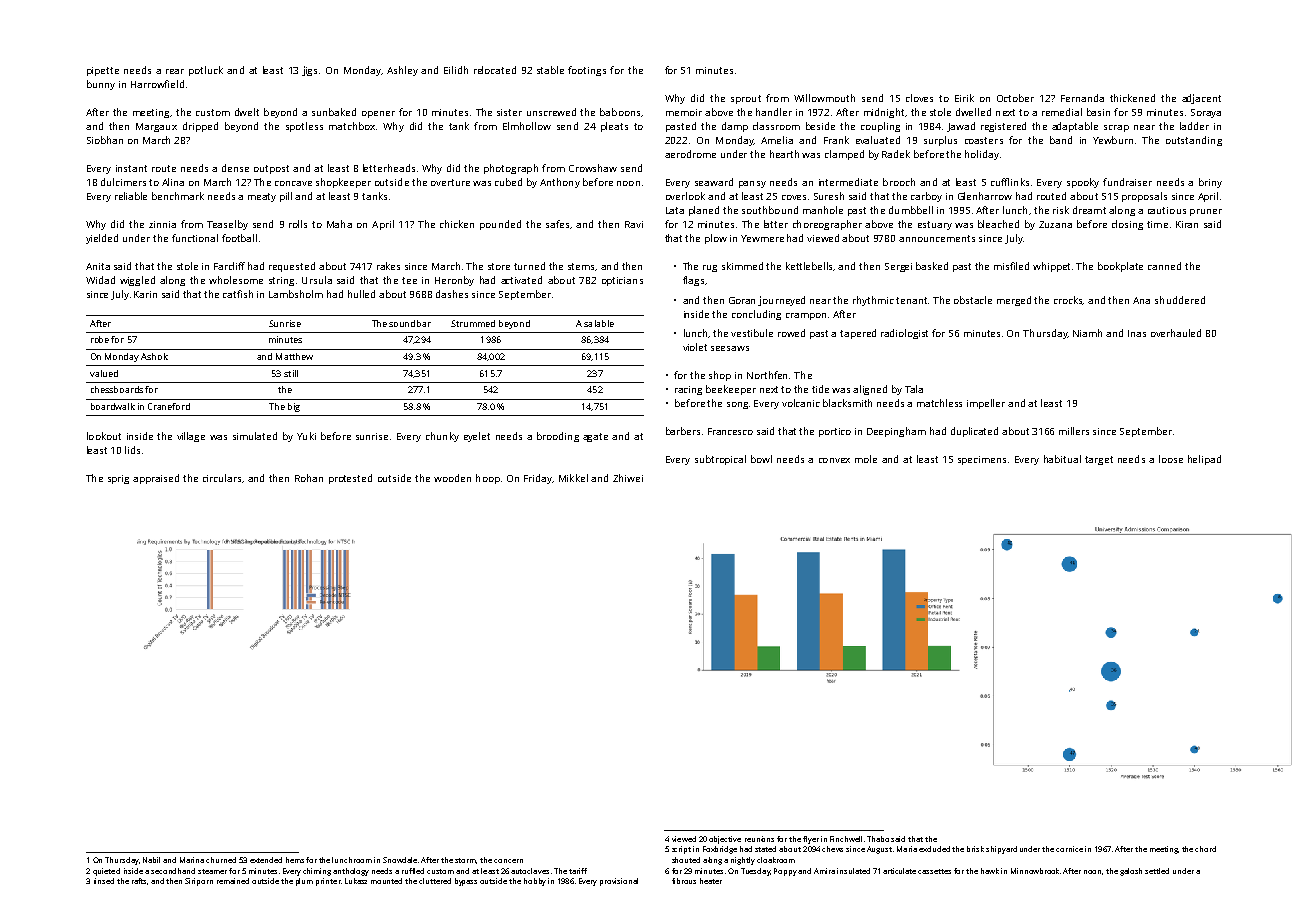 This screenshot has height=924, width=1308. What do you see at coordinates (291, 373) in the screenshot?
I see `still` at bounding box center [291, 373].
